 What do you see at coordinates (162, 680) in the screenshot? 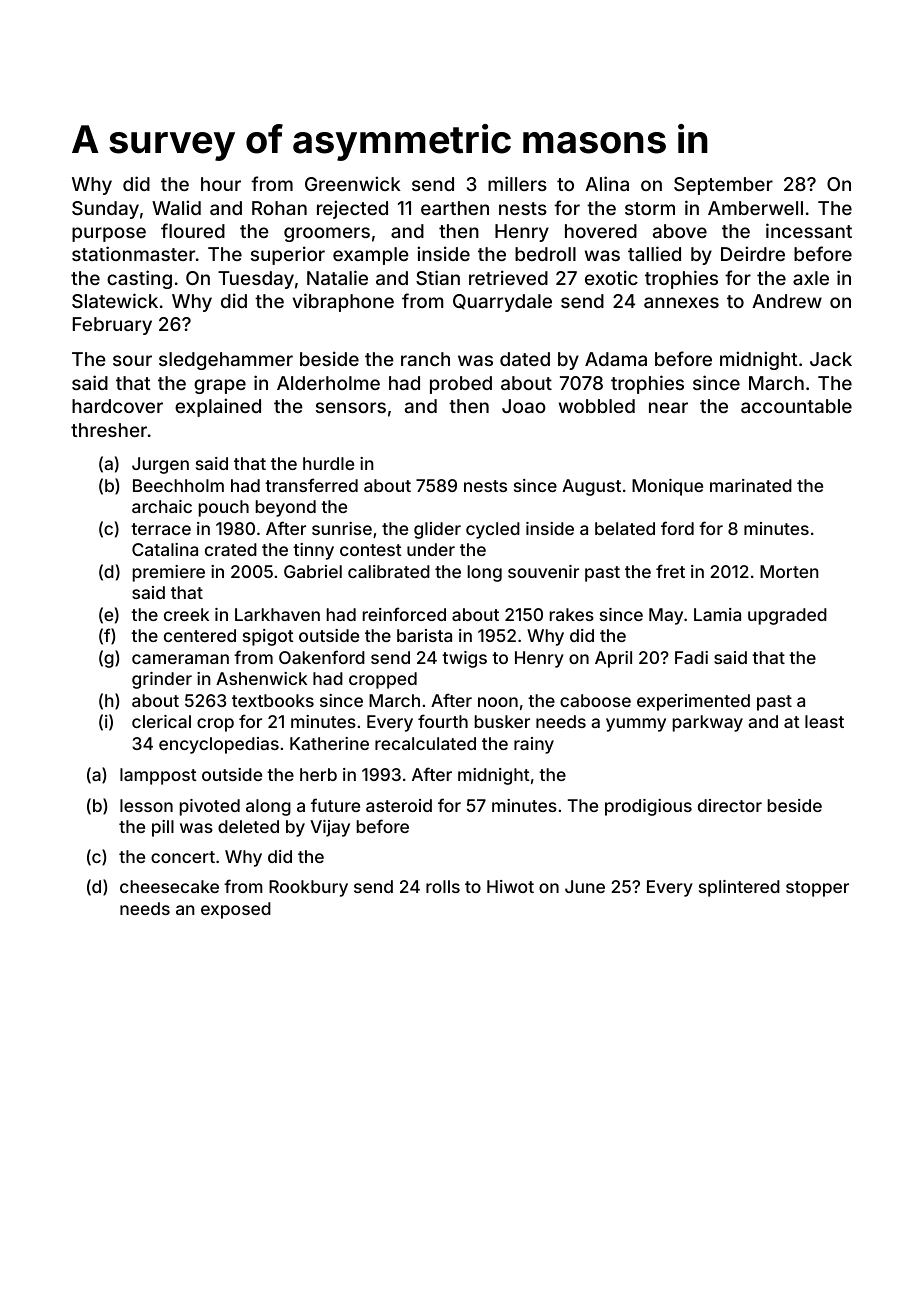
I see `grinder` at bounding box center [162, 680].
